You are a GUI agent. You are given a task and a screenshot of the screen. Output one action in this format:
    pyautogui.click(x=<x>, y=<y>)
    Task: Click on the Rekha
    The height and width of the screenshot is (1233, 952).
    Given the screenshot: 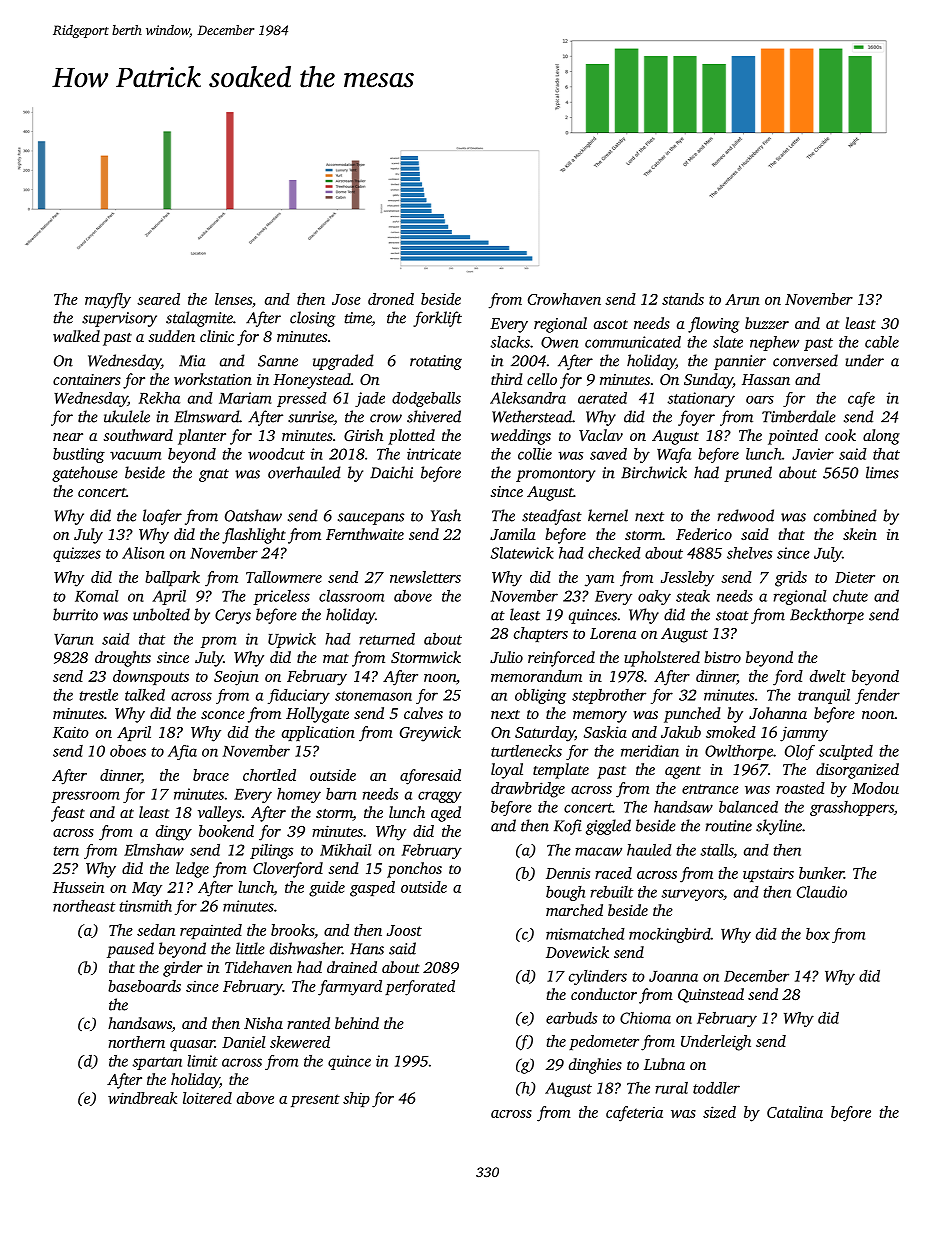 What is the action you would take?
    pyautogui.click(x=159, y=398)
